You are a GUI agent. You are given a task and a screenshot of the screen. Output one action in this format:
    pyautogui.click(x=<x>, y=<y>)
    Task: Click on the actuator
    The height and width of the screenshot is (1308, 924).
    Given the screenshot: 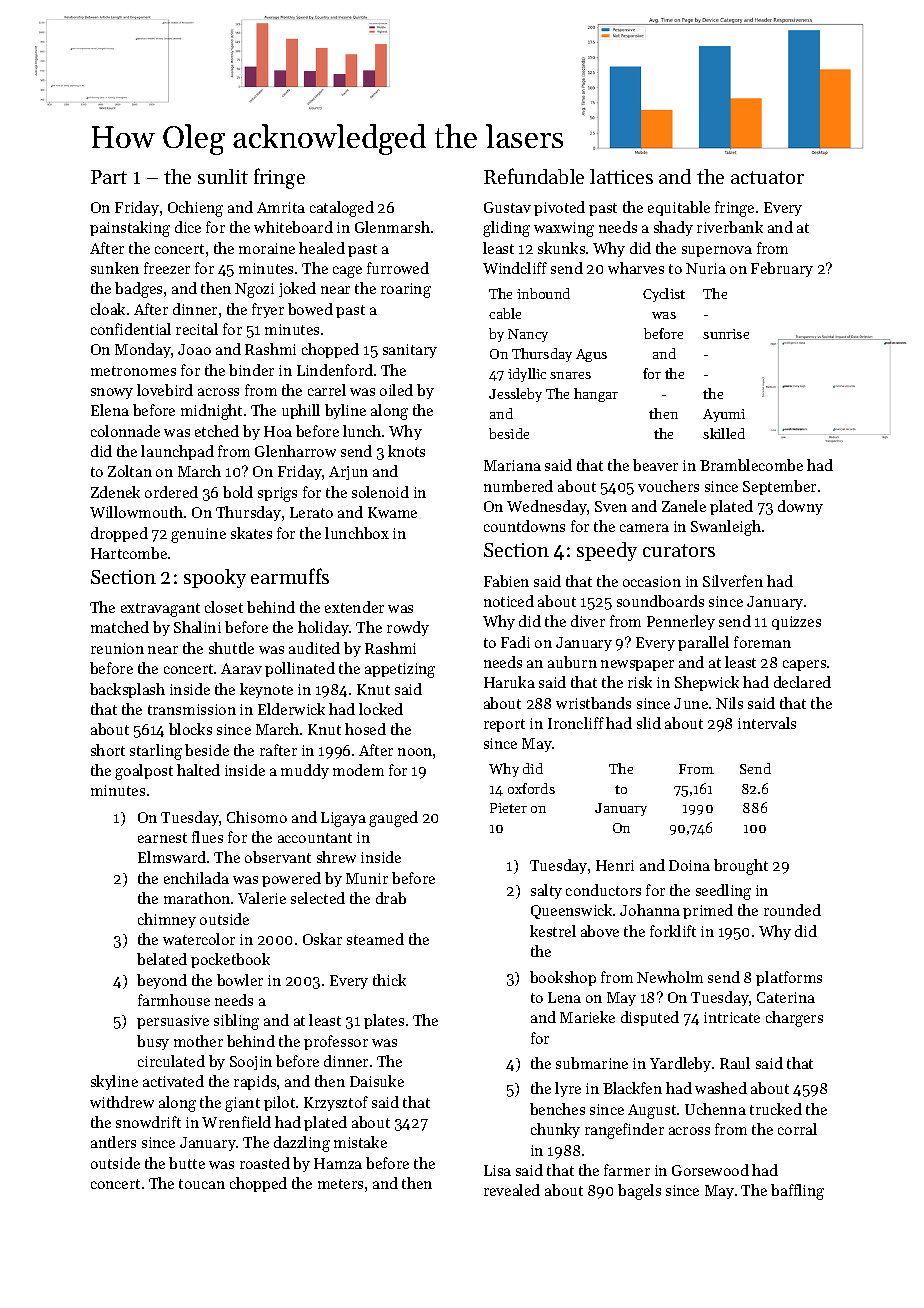 What is the action you would take?
    pyautogui.click(x=767, y=177)
